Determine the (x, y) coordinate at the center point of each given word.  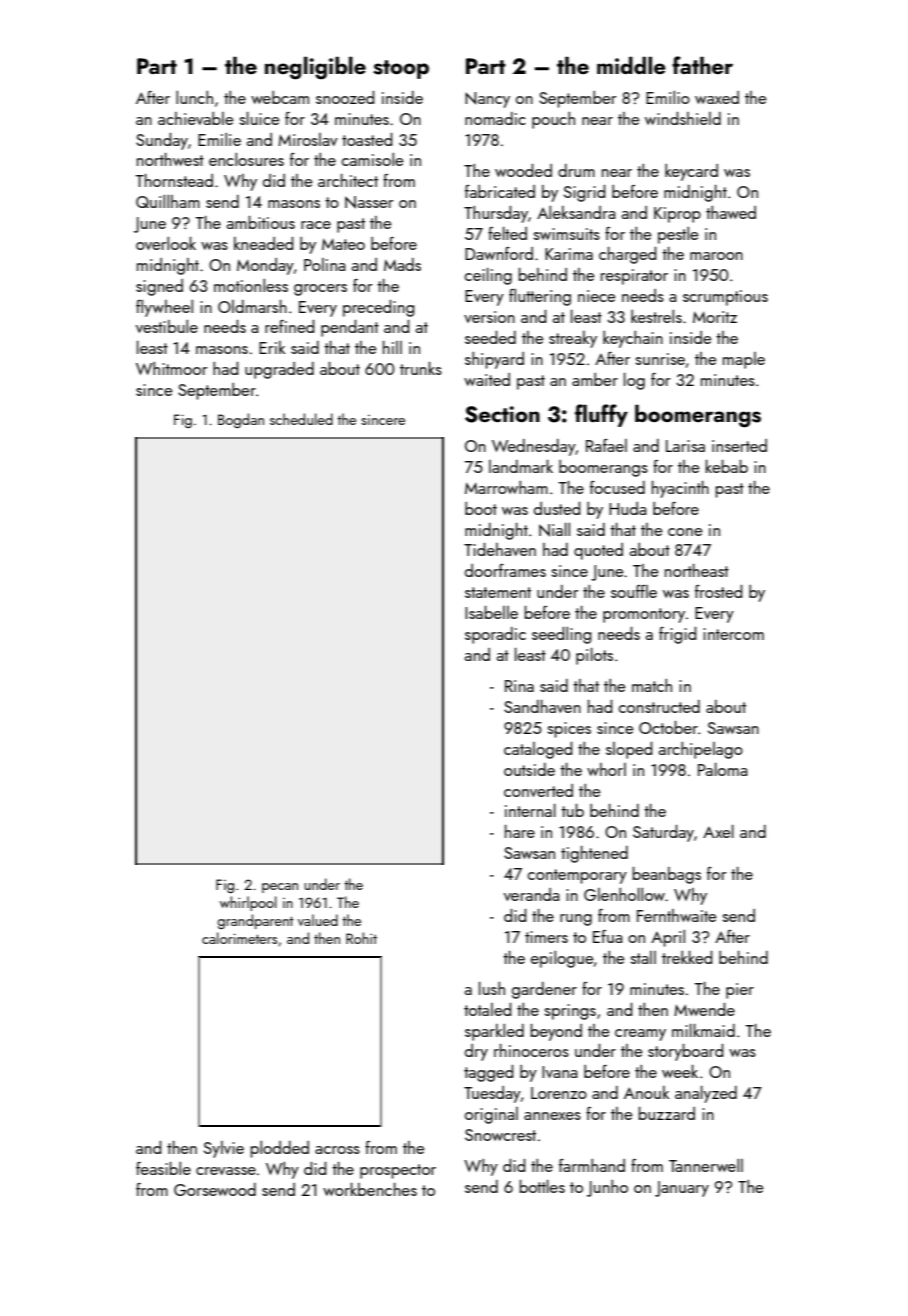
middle (631, 65)
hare (520, 831)
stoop (401, 69)
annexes (552, 1116)
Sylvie (224, 1149)
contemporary (577, 876)
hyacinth (680, 489)
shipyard (494, 360)
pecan (280, 888)
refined (290, 326)
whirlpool (248, 903)
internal (530, 810)
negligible (315, 68)
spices (569, 730)
